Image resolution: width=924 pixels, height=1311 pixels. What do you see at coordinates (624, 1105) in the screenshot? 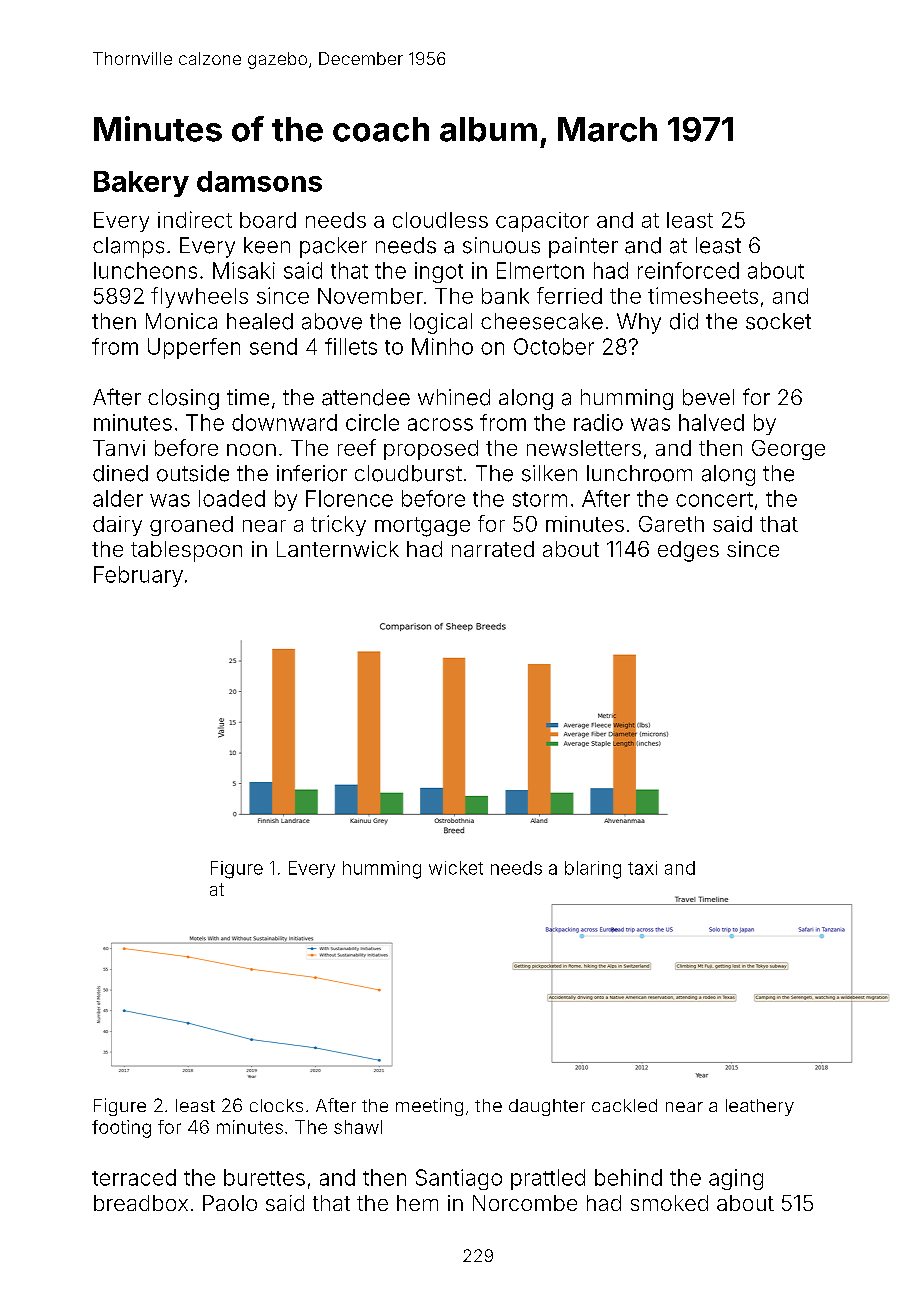
I see `cackled` at bounding box center [624, 1105].
